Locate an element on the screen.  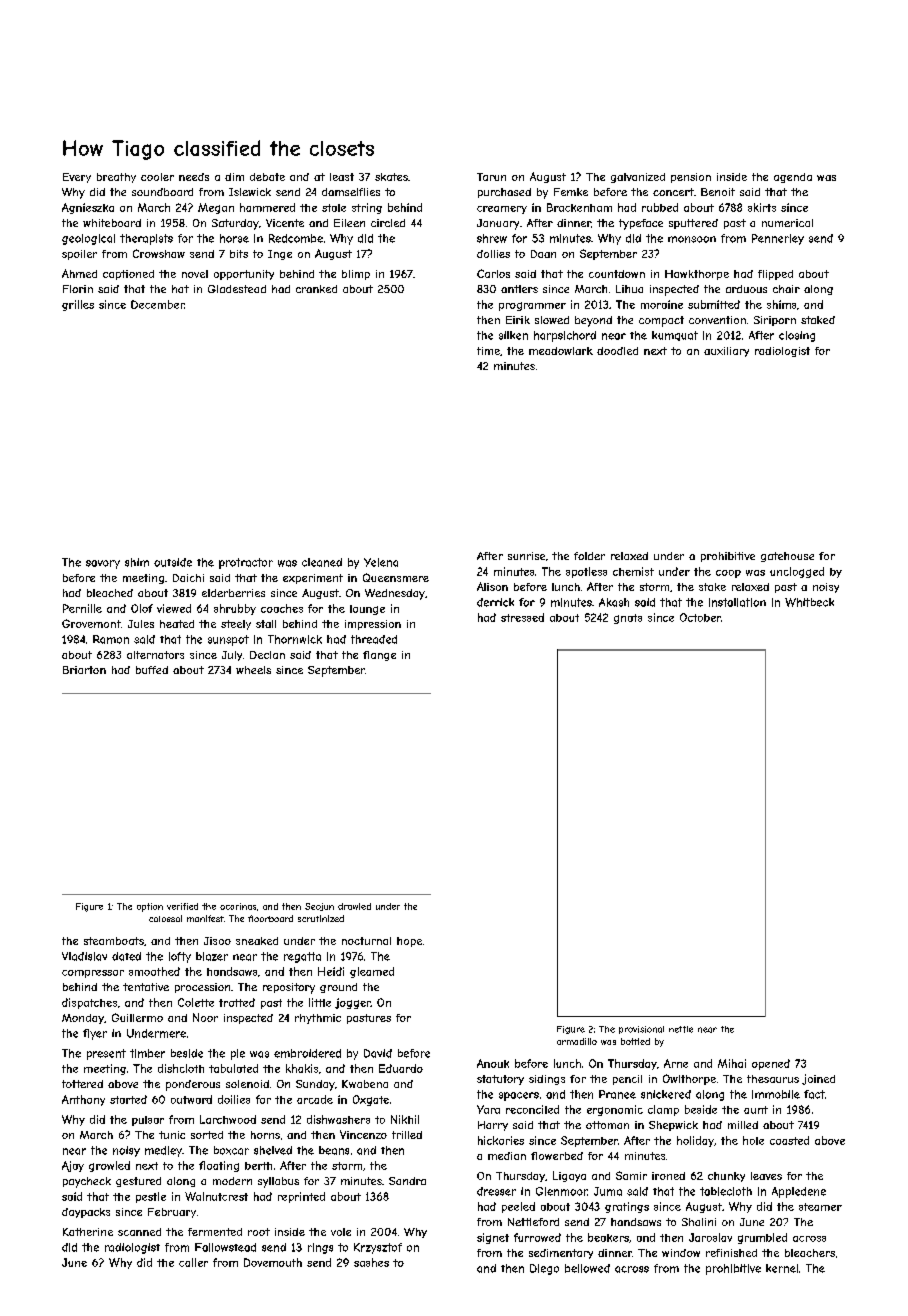
antlers is located at coordinates (519, 289).
